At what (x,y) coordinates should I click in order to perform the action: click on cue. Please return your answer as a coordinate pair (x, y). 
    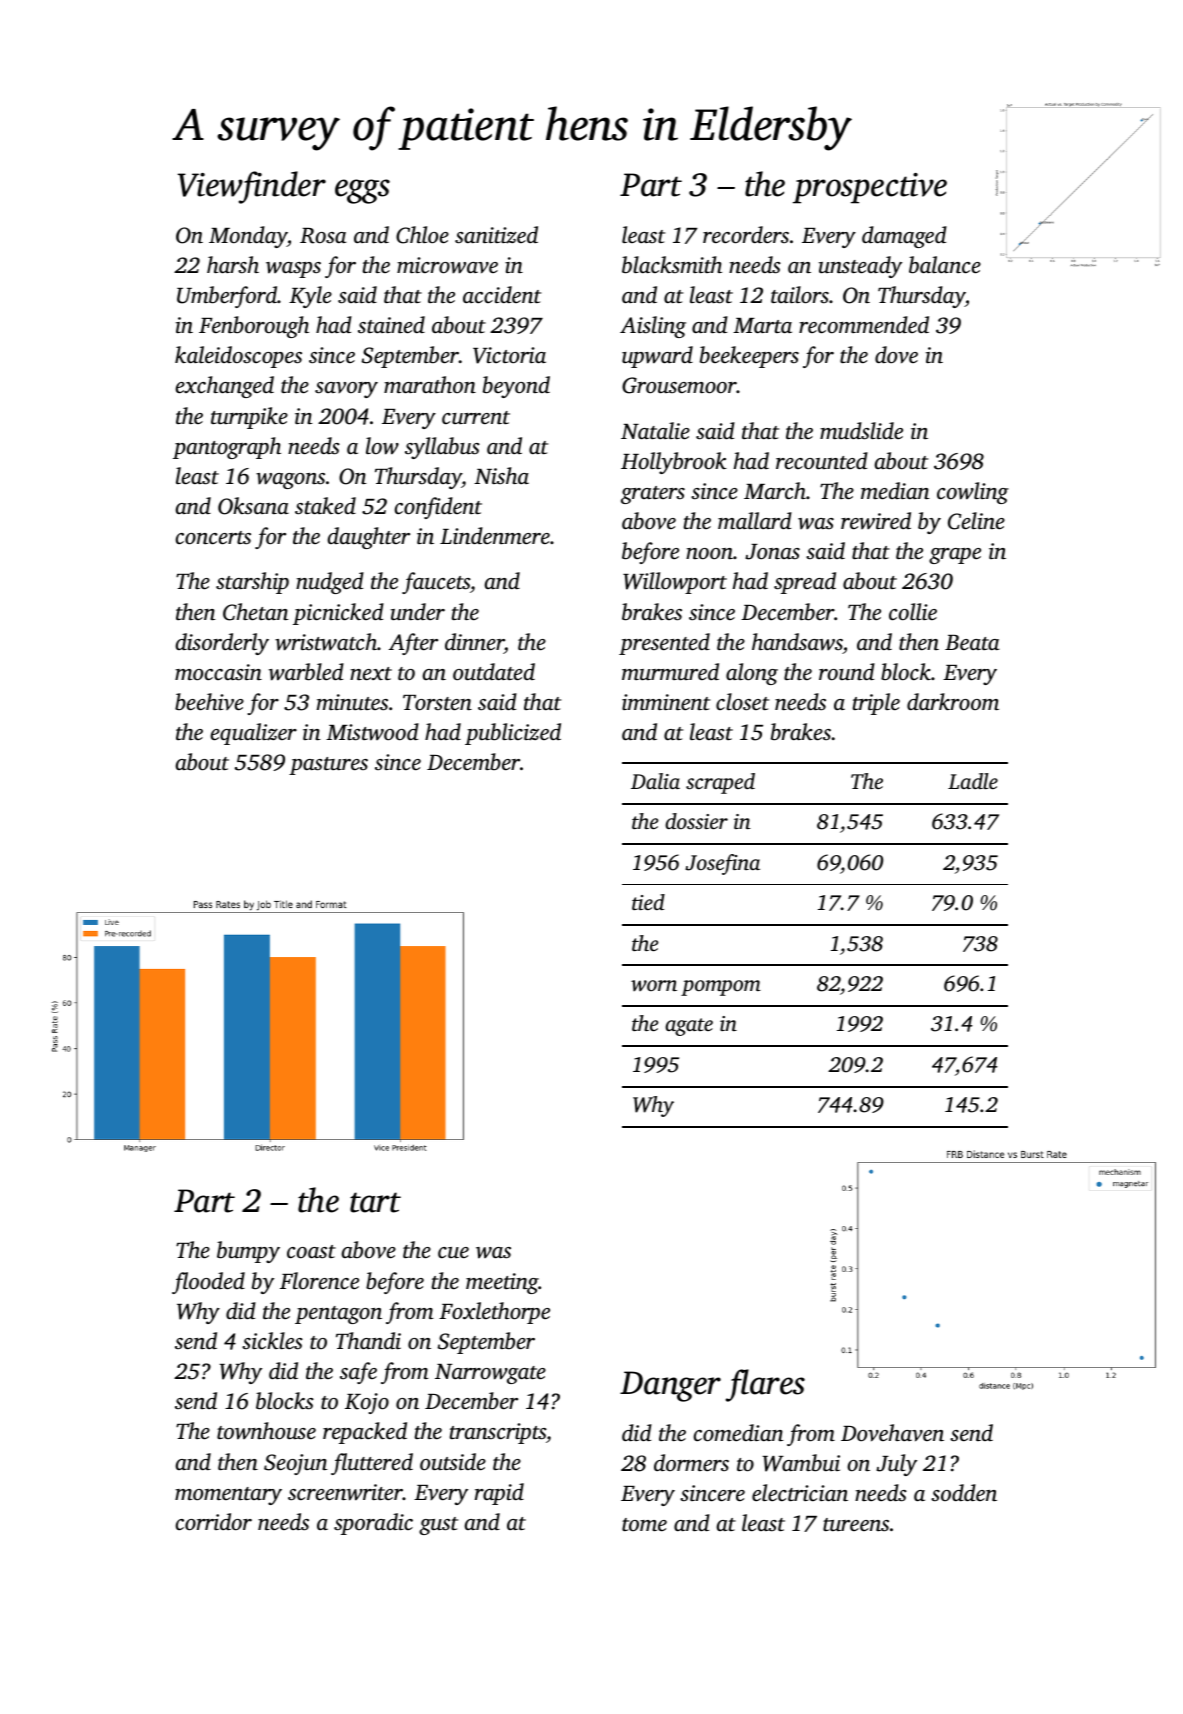
    Looking at the image, I should click on (453, 1253).
